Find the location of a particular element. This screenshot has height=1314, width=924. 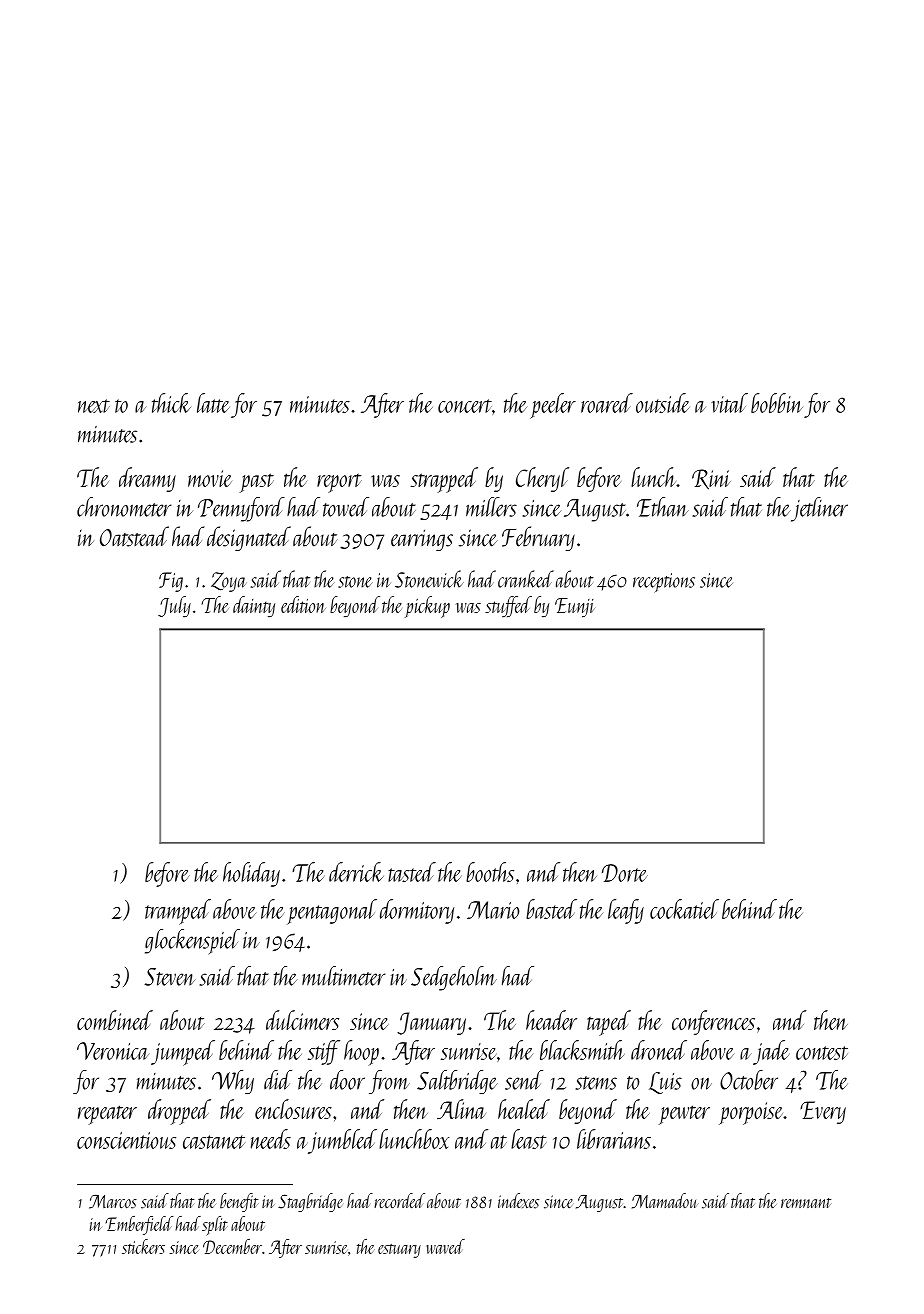

remnant is located at coordinates (806, 1203).
